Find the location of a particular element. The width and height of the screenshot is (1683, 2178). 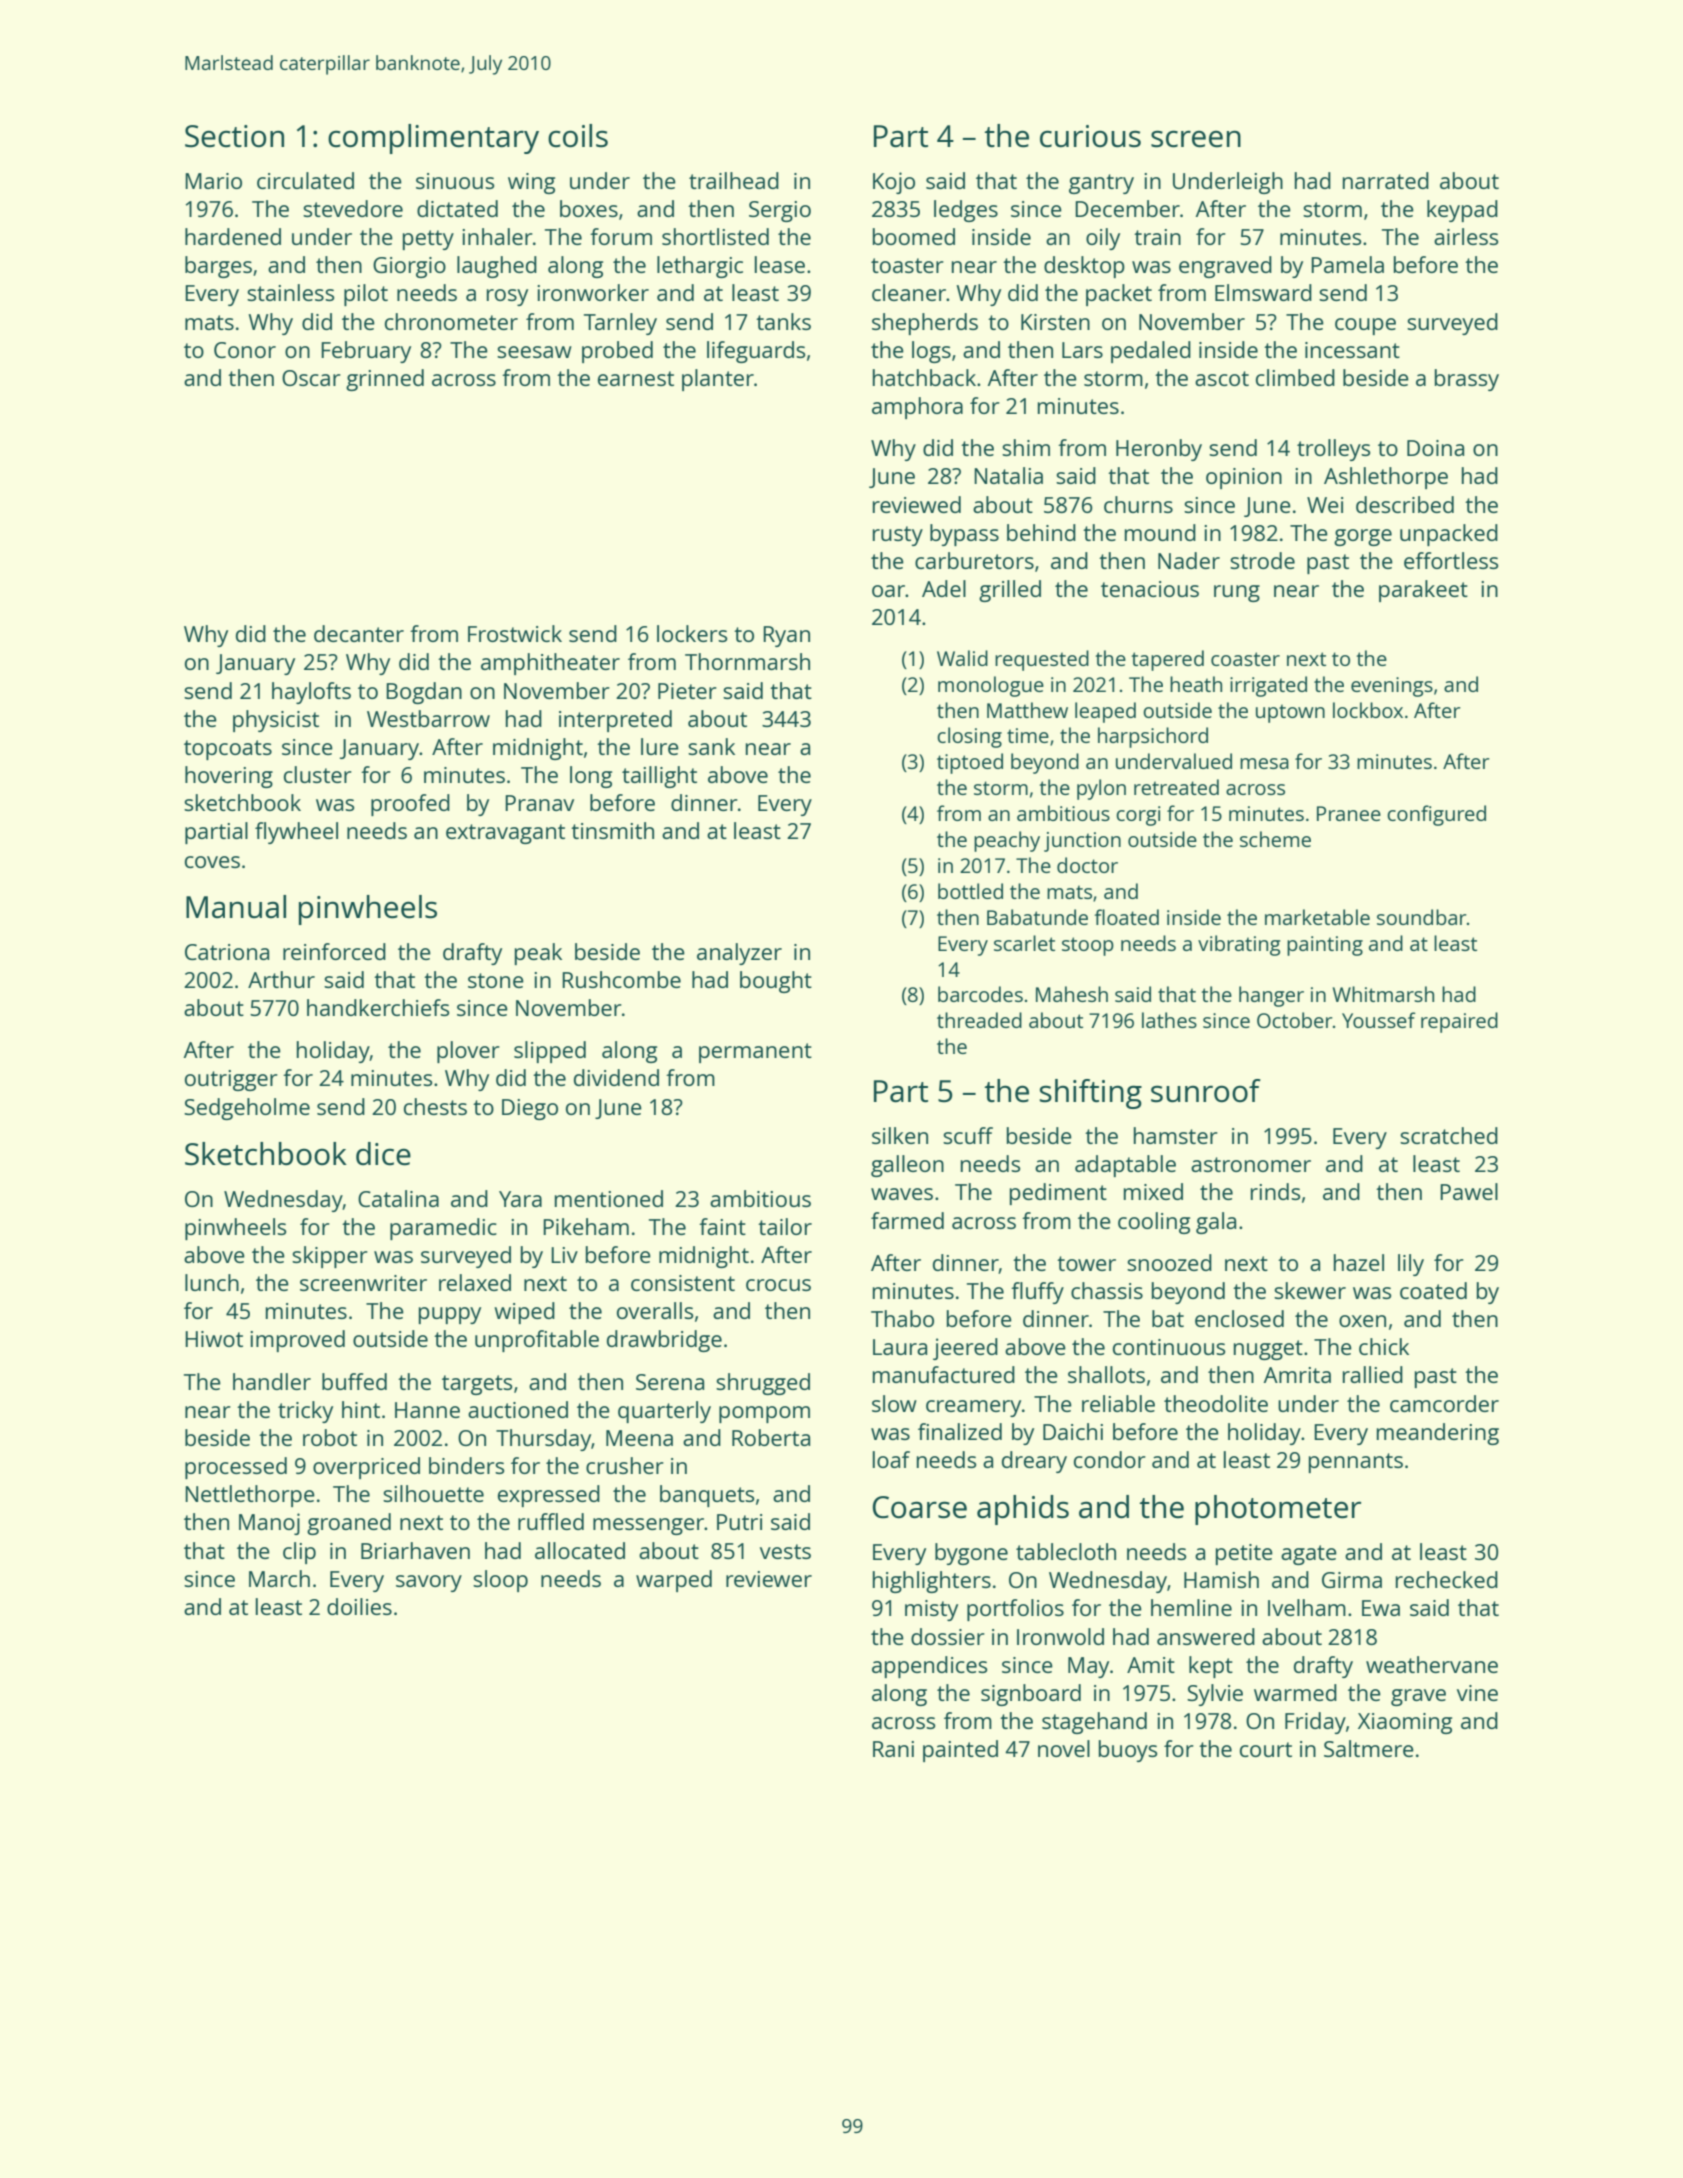

Section is located at coordinates (234, 136).
